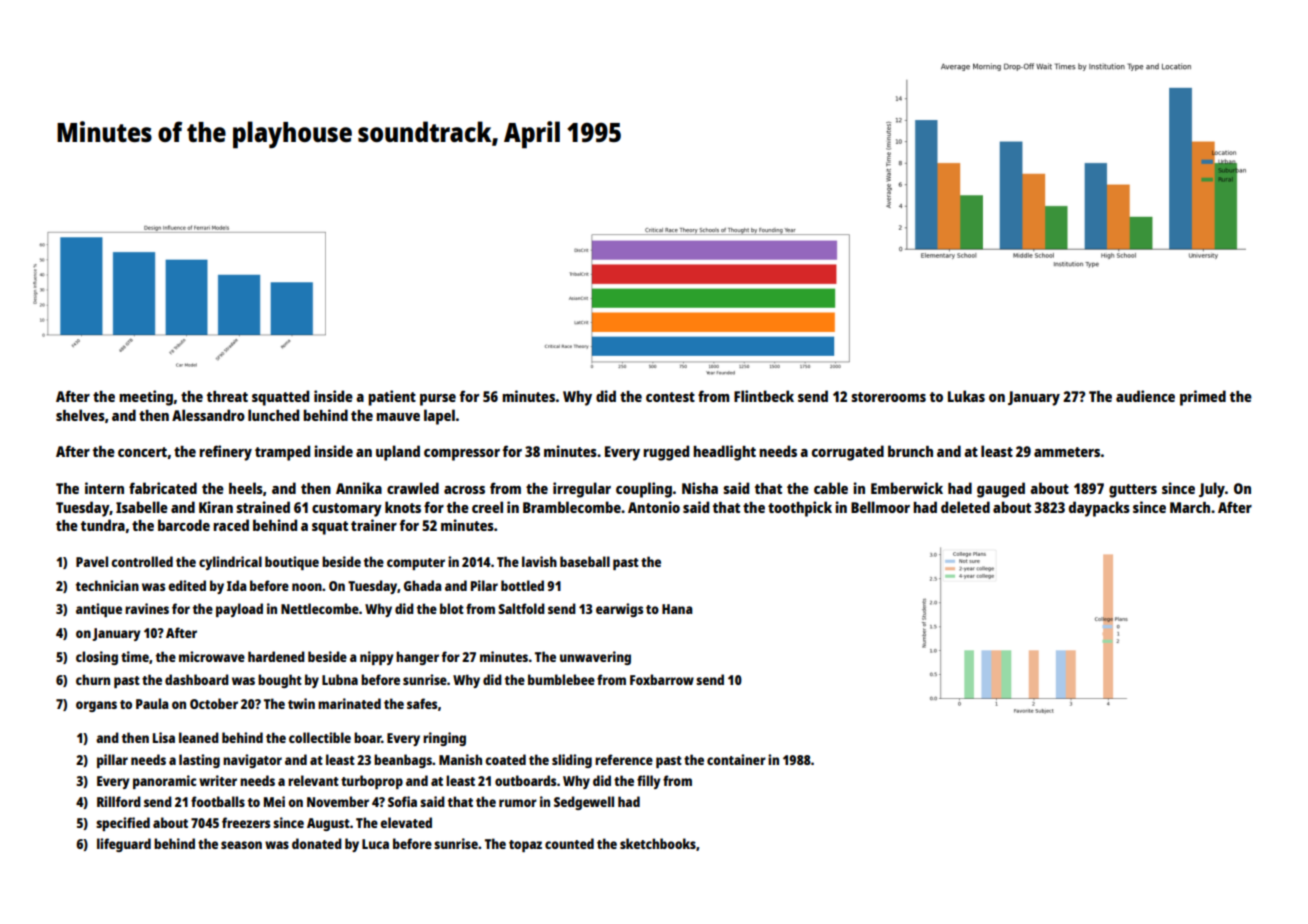 Image resolution: width=1308 pixels, height=924 pixels. I want to click on concert, so click(142, 452).
